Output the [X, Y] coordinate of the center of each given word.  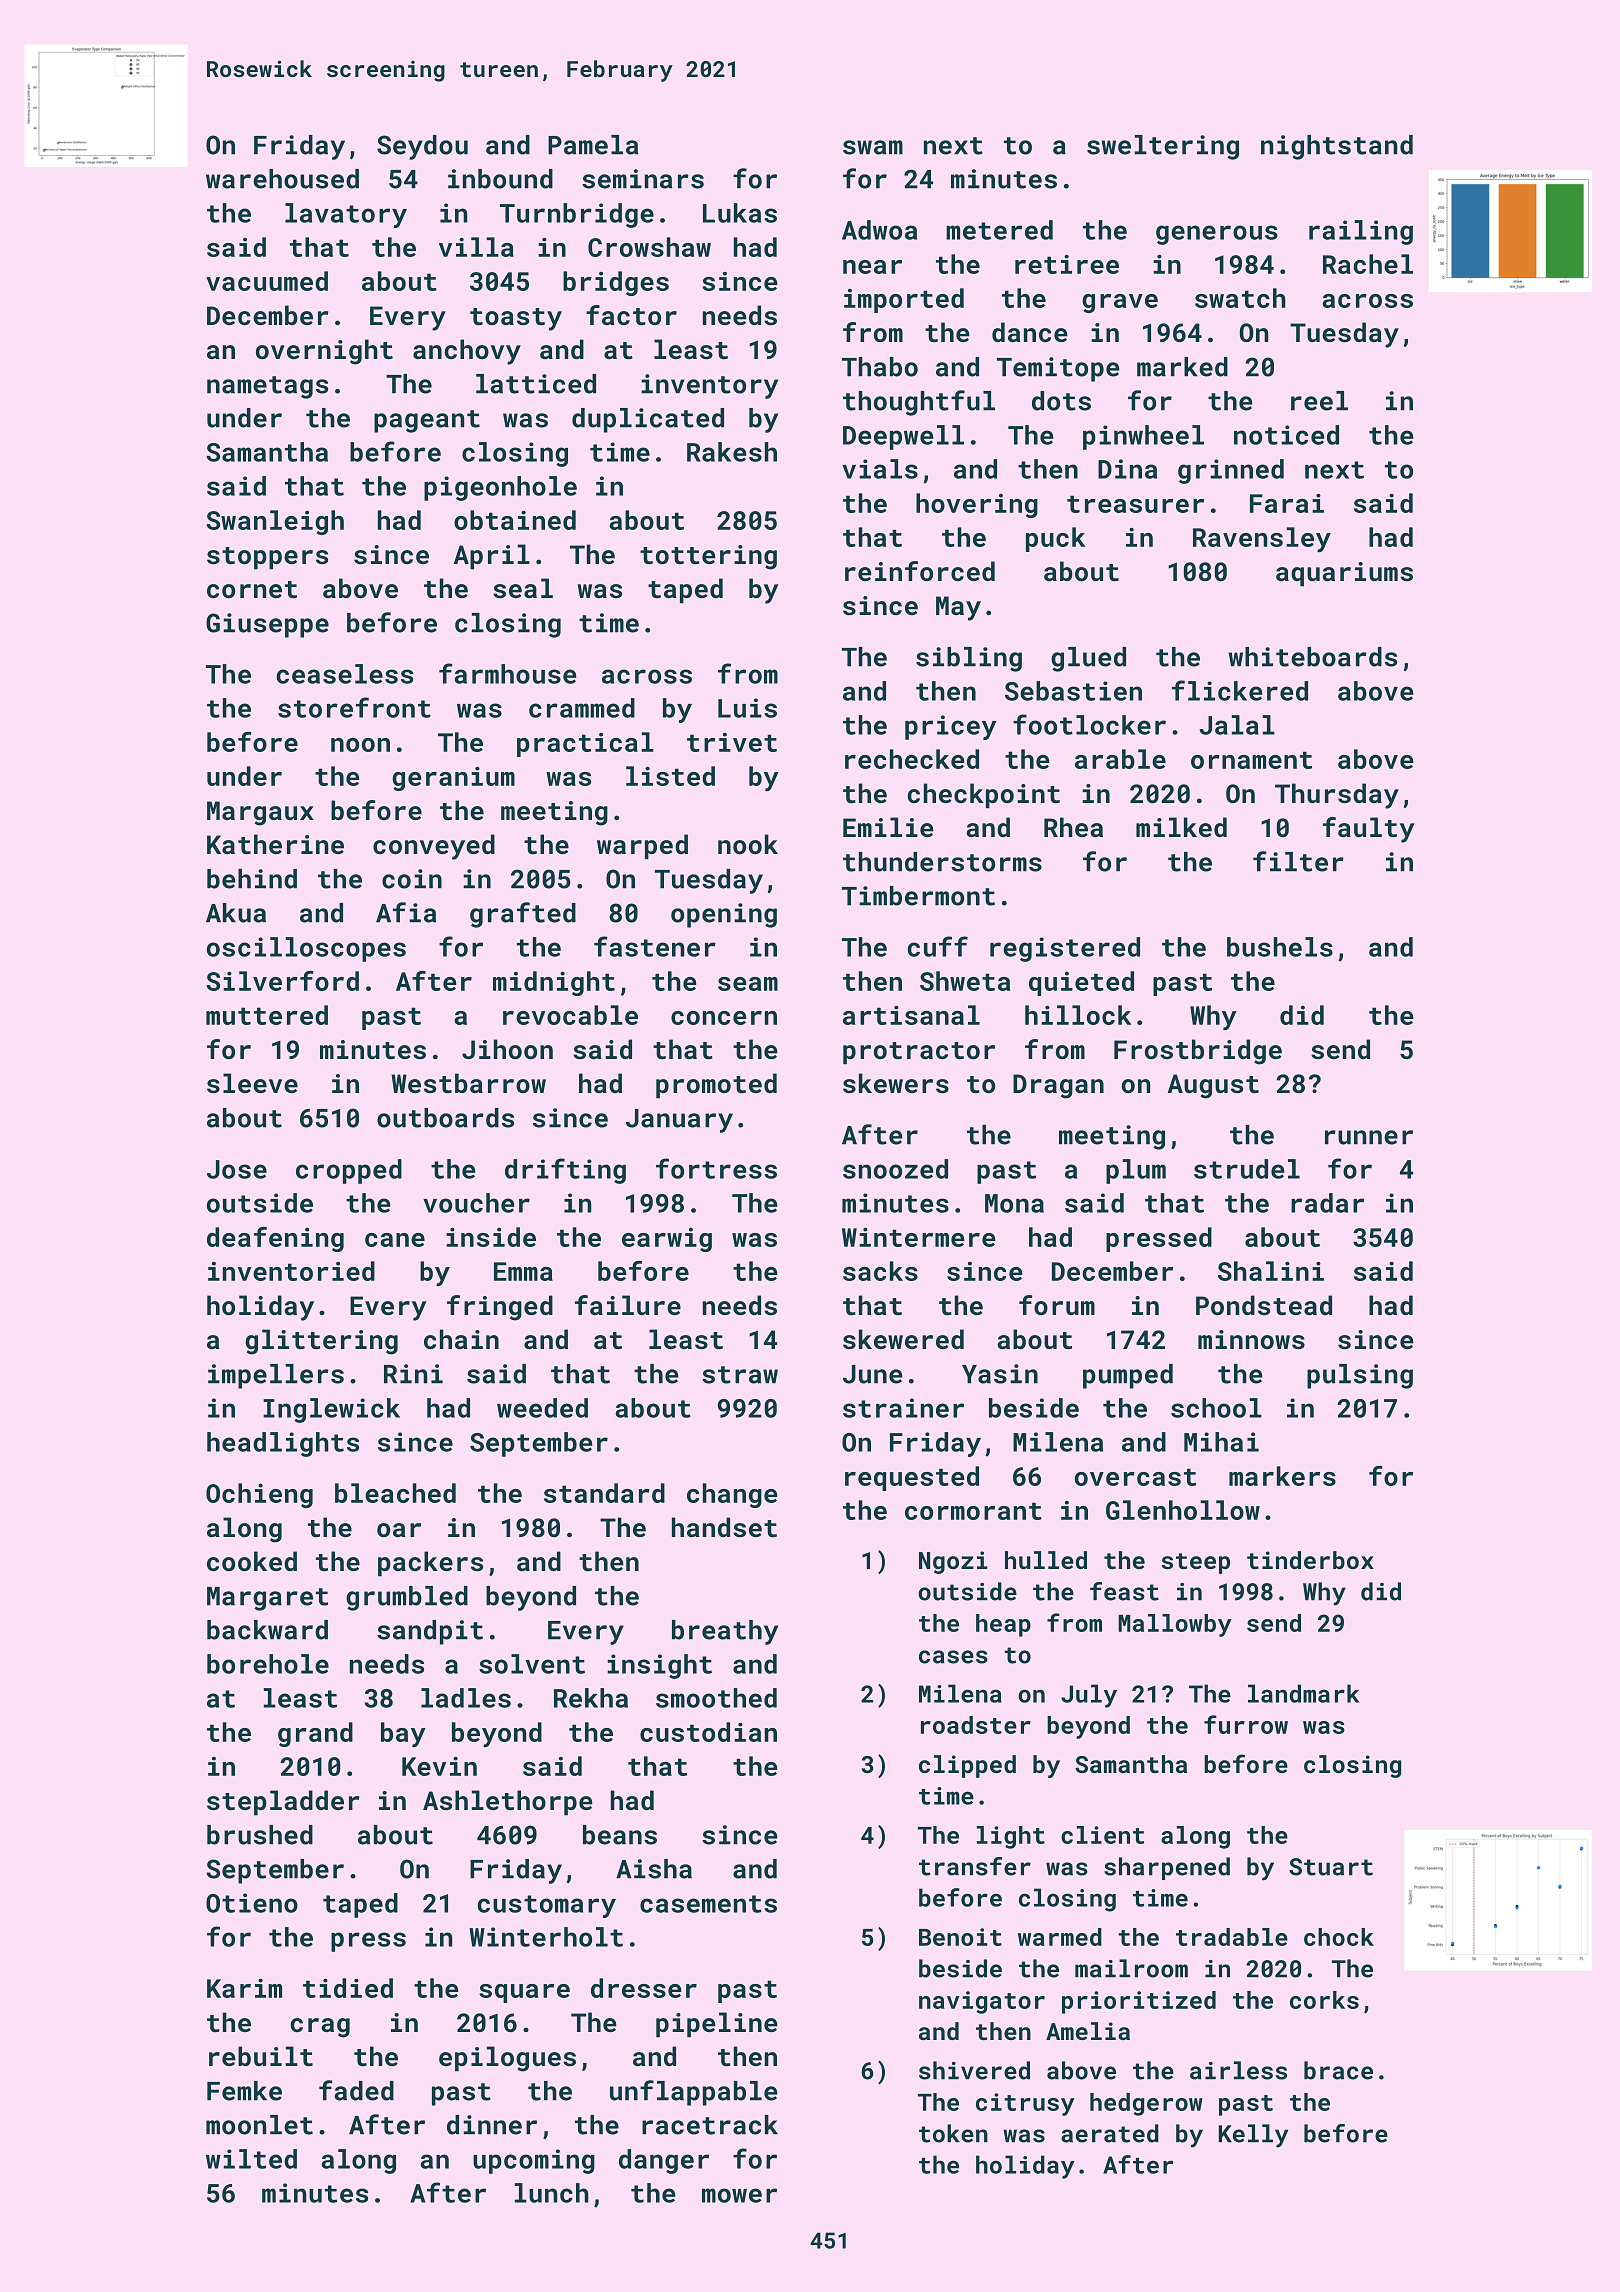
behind [252, 879]
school [1216, 1408]
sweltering [1163, 147]
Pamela [593, 145]
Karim [244, 1988]
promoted [716, 1085]
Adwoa [879, 230]
